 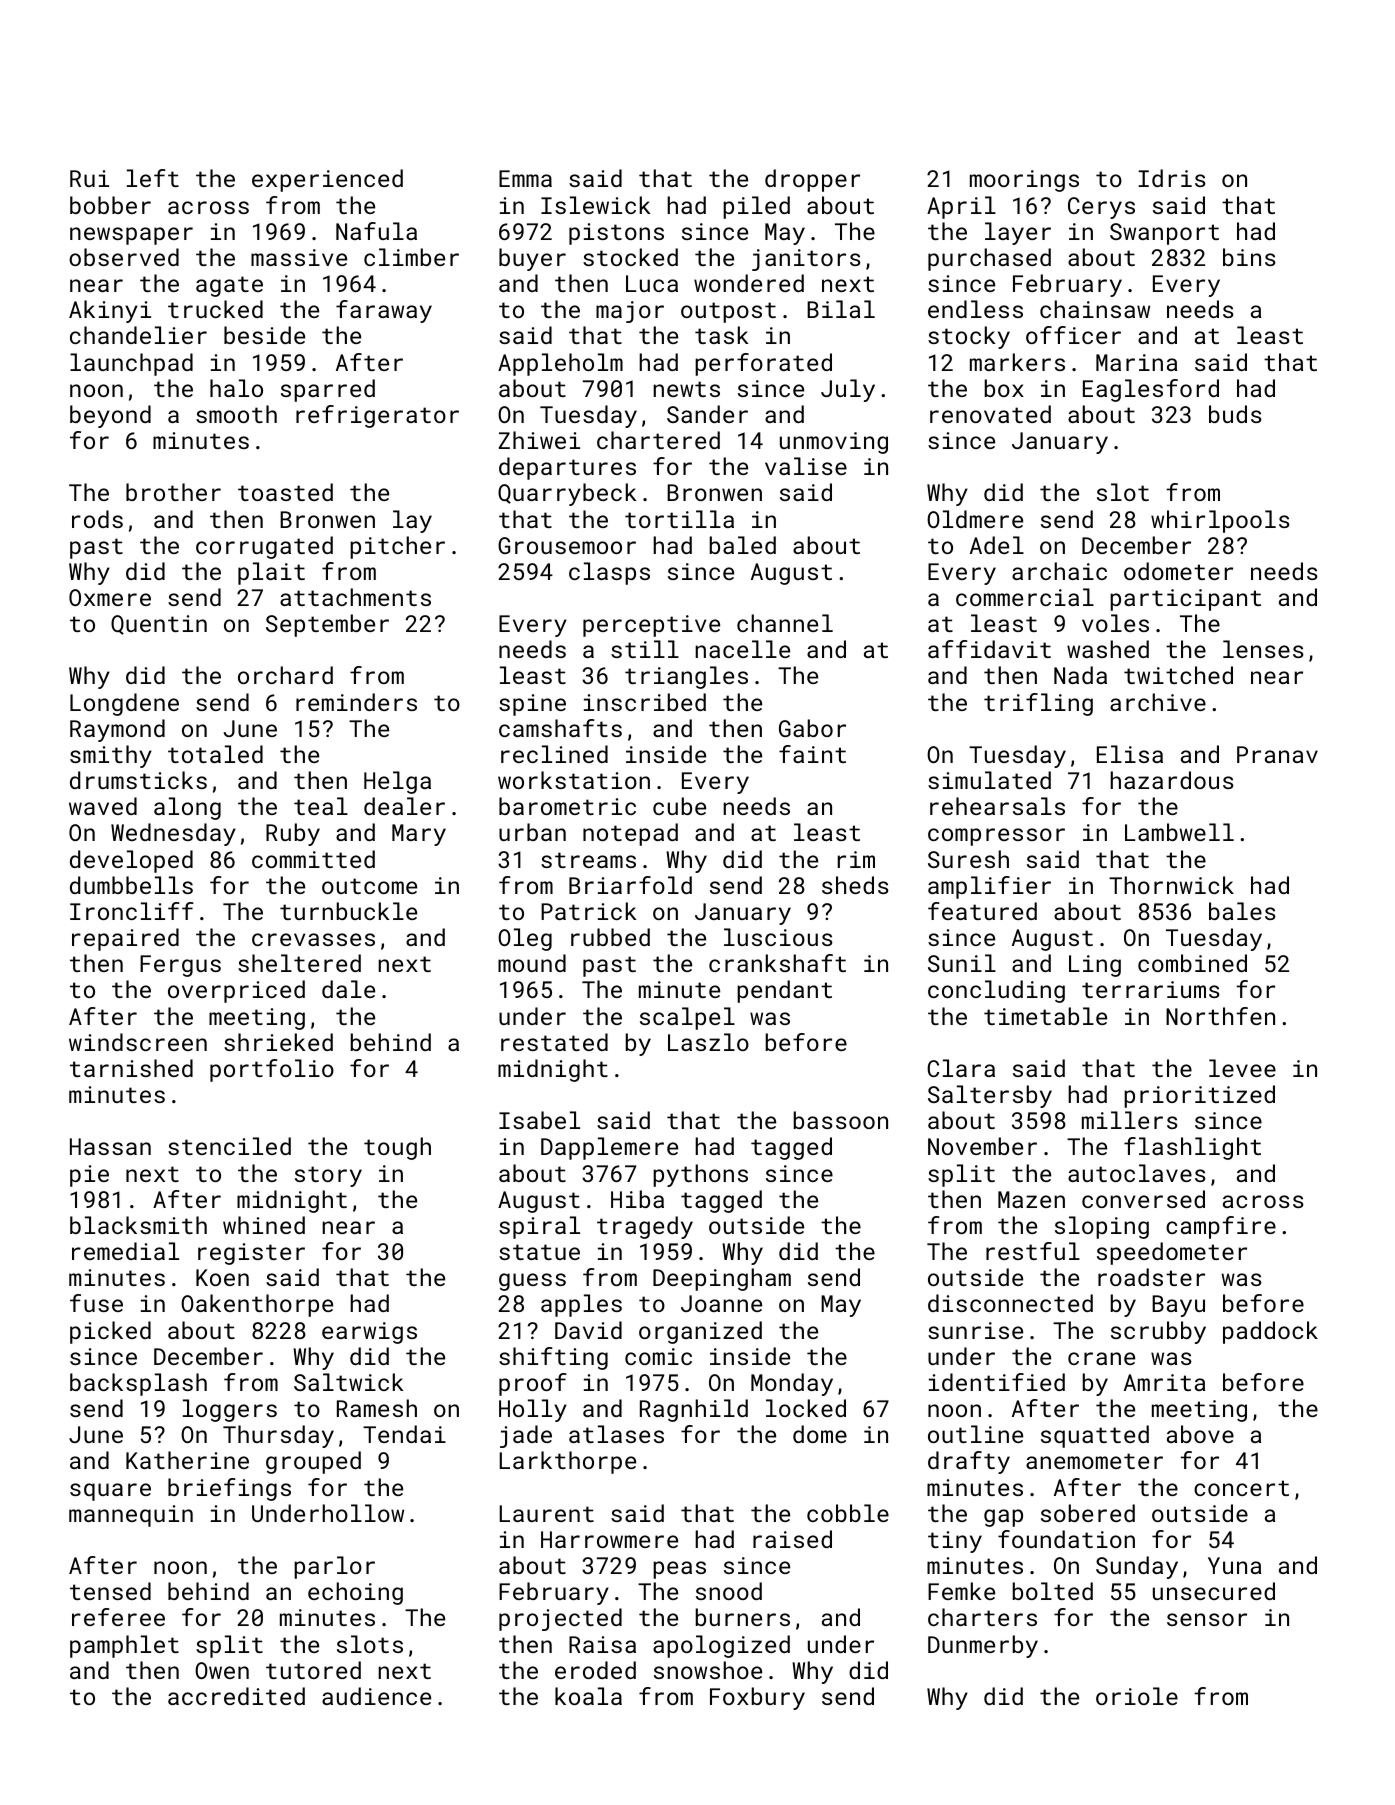 What do you see at coordinates (757, 1698) in the document?
I see `Foxbury` at bounding box center [757, 1698].
